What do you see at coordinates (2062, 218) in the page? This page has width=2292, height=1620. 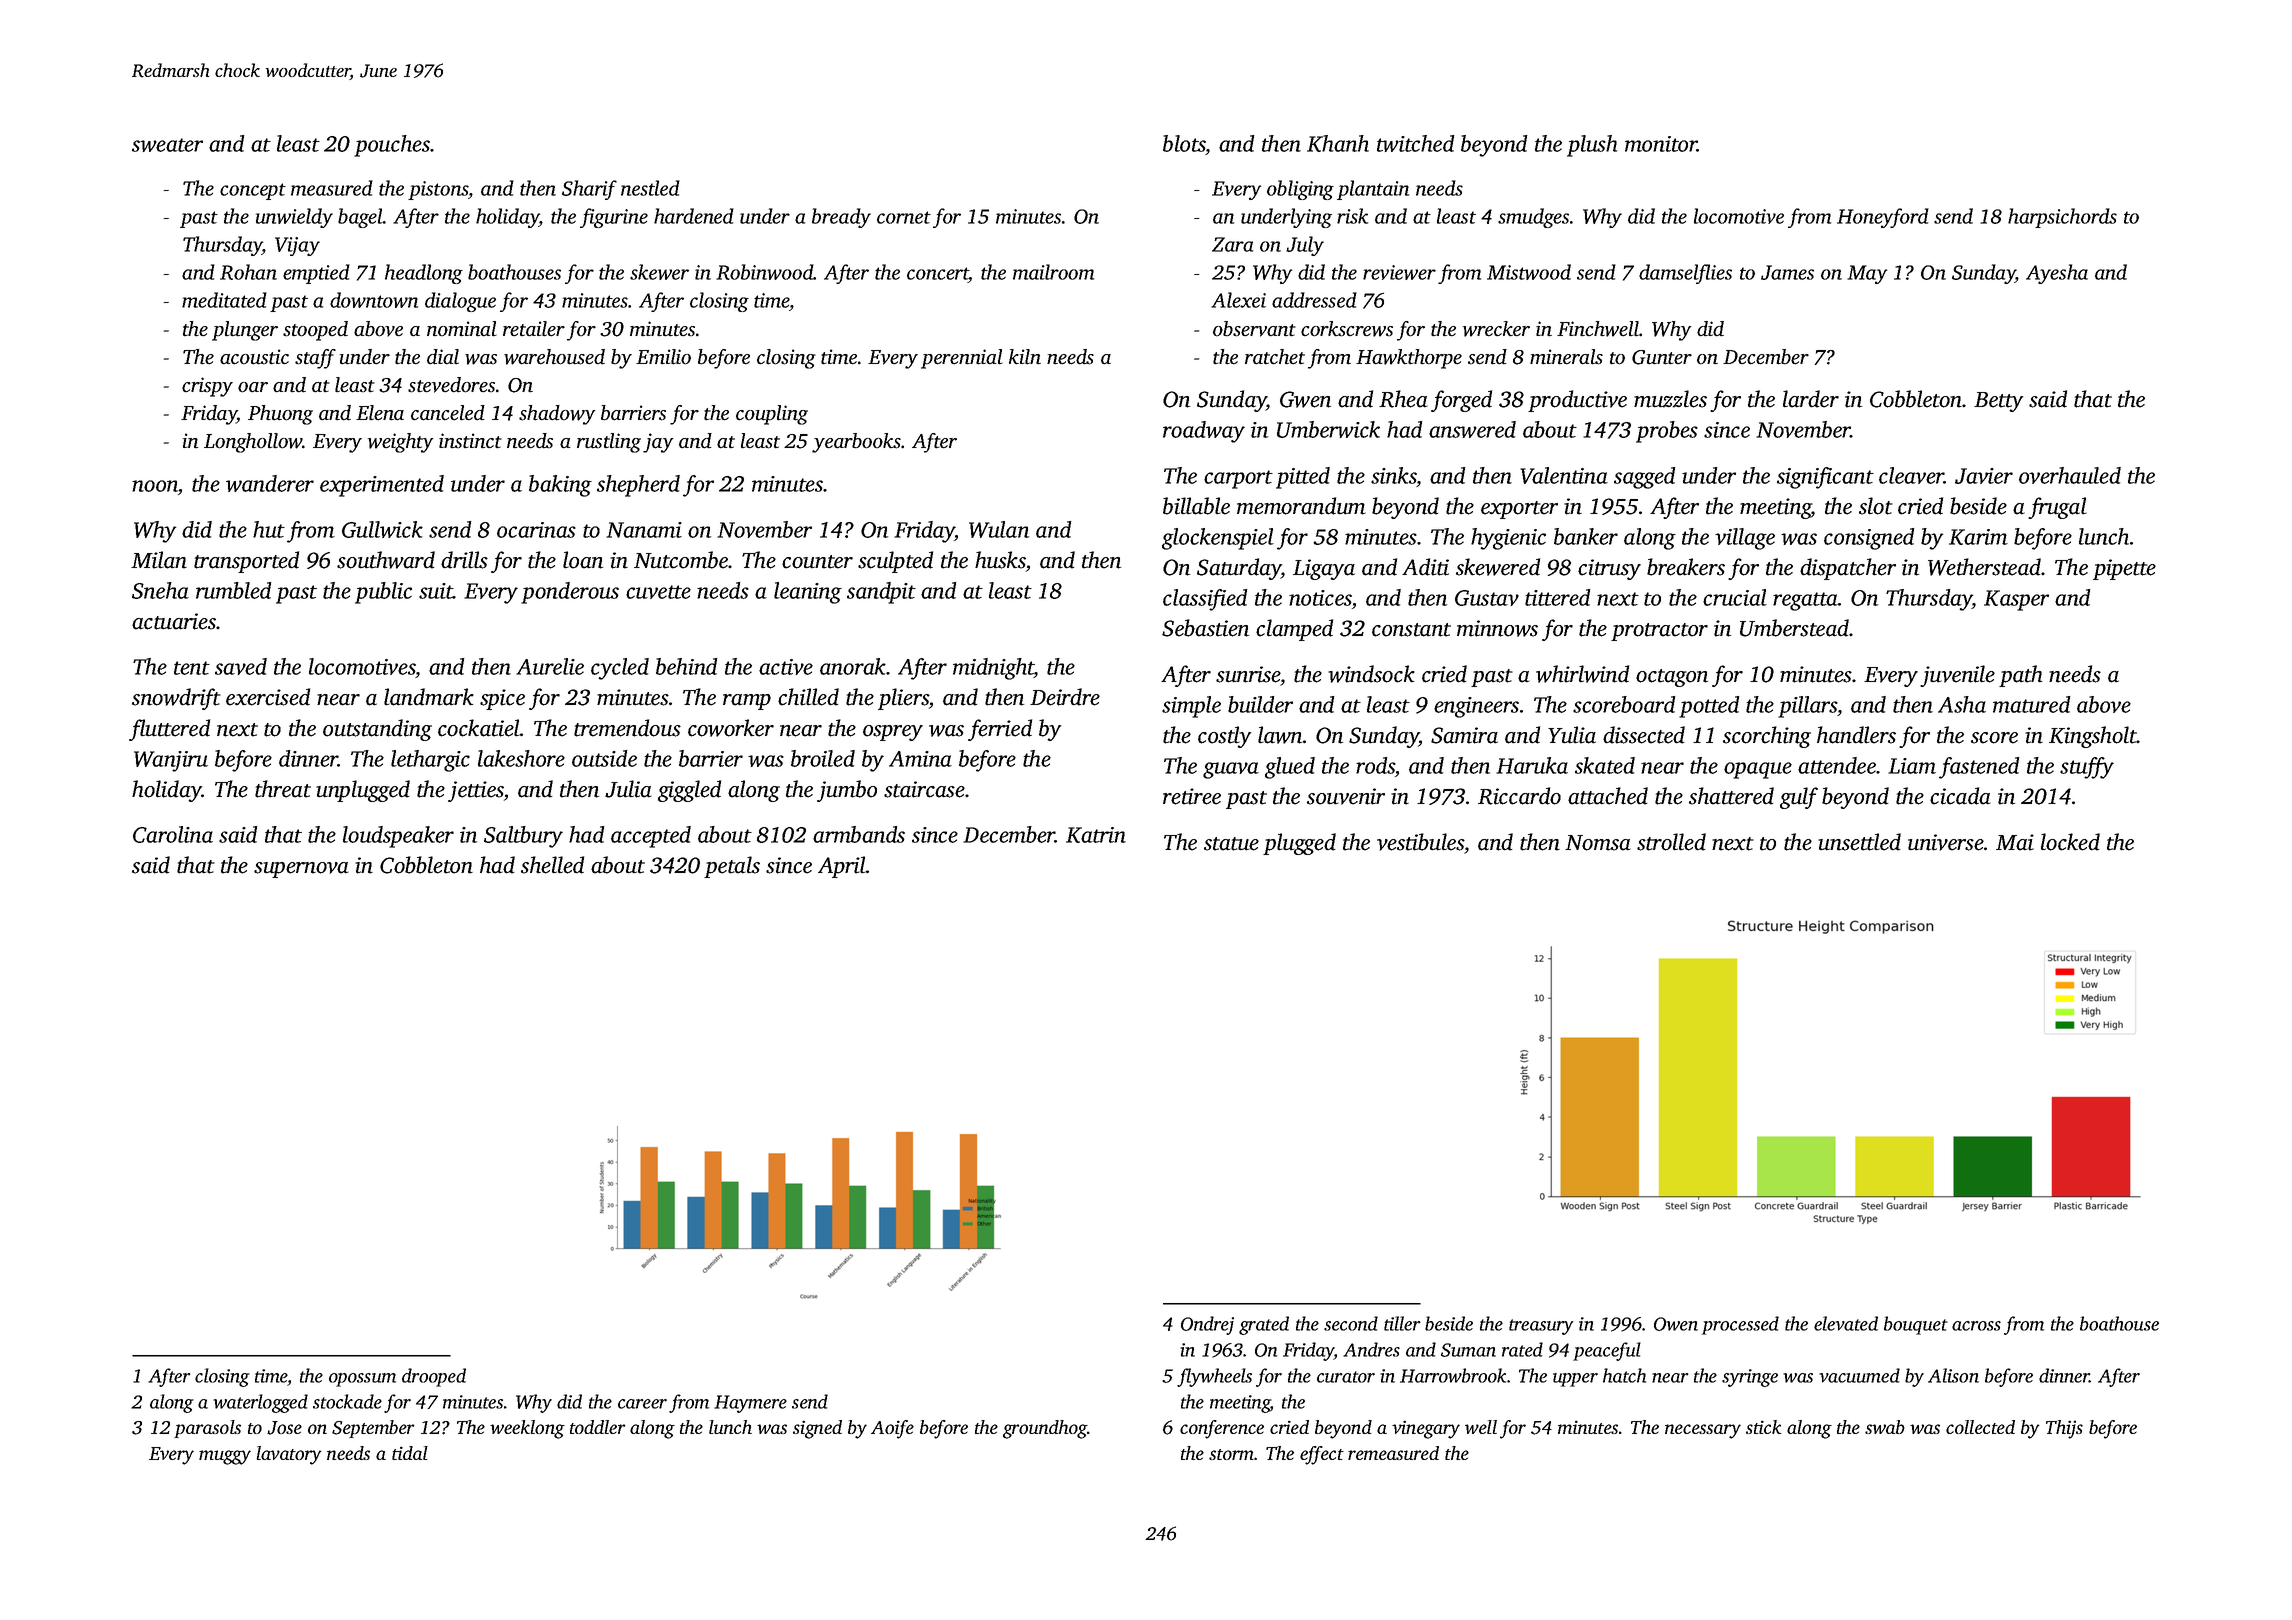 I see `harpsichords` at bounding box center [2062, 218].
